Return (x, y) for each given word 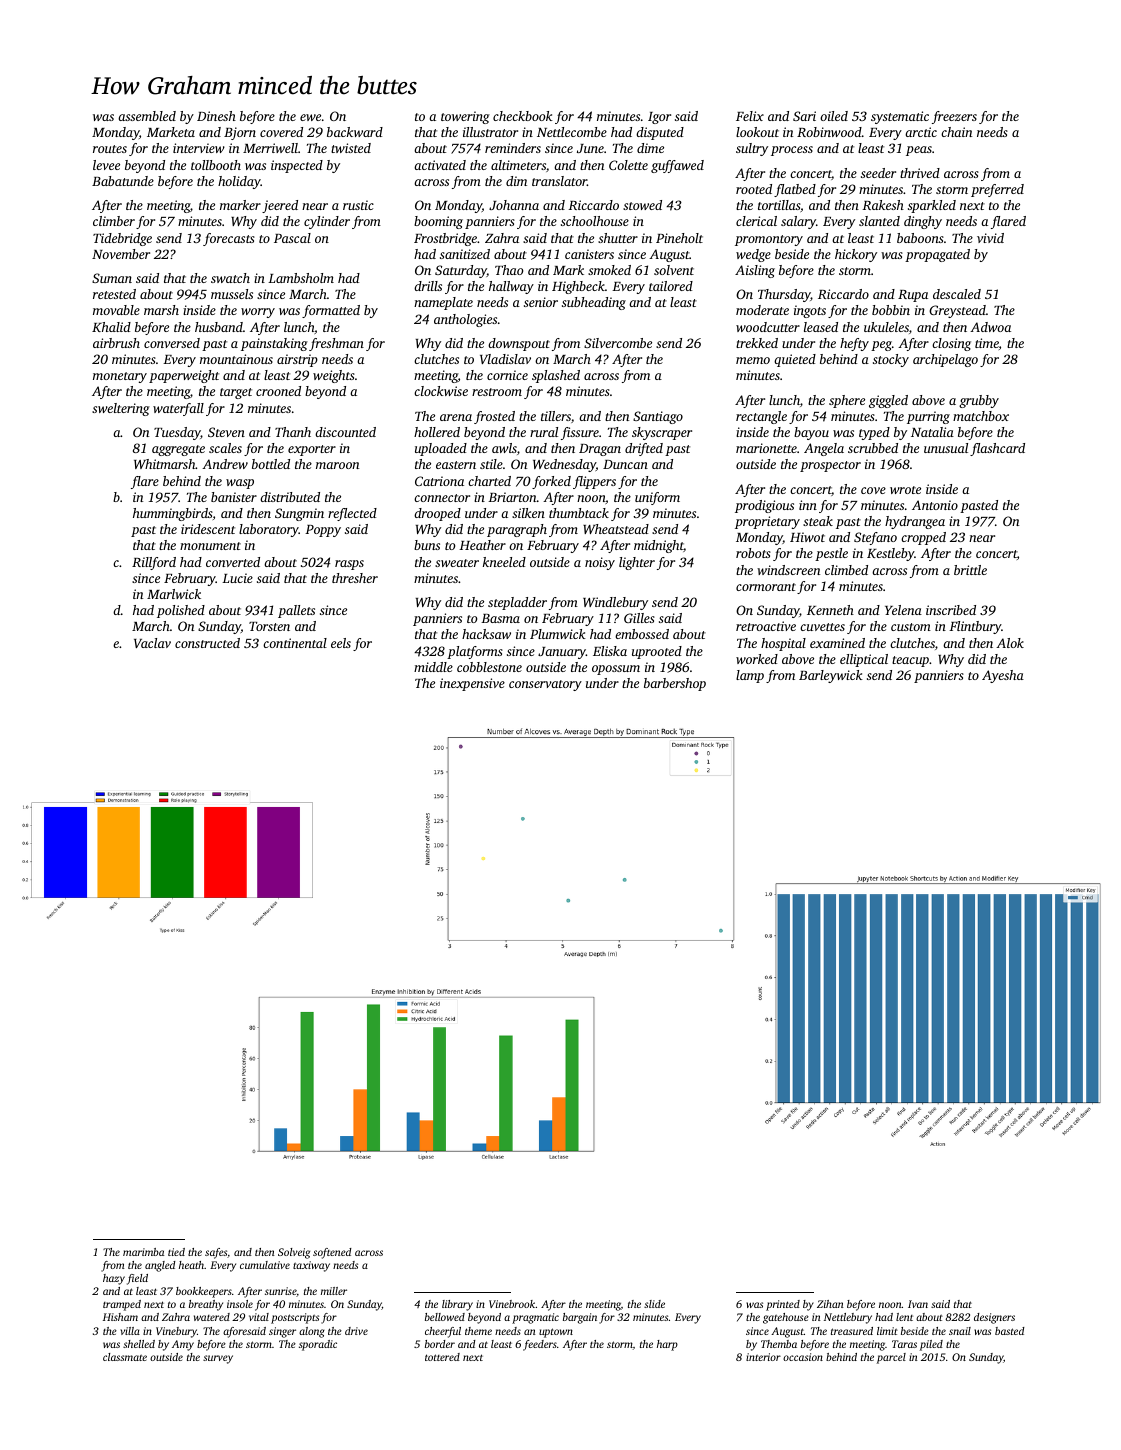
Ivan (918, 1304)
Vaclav (152, 643)
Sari (804, 116)
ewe (310, 117)
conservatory (545, 685)
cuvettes (822, 627)
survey (218, 1359)
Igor (659, 118)
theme (478, 1331)
